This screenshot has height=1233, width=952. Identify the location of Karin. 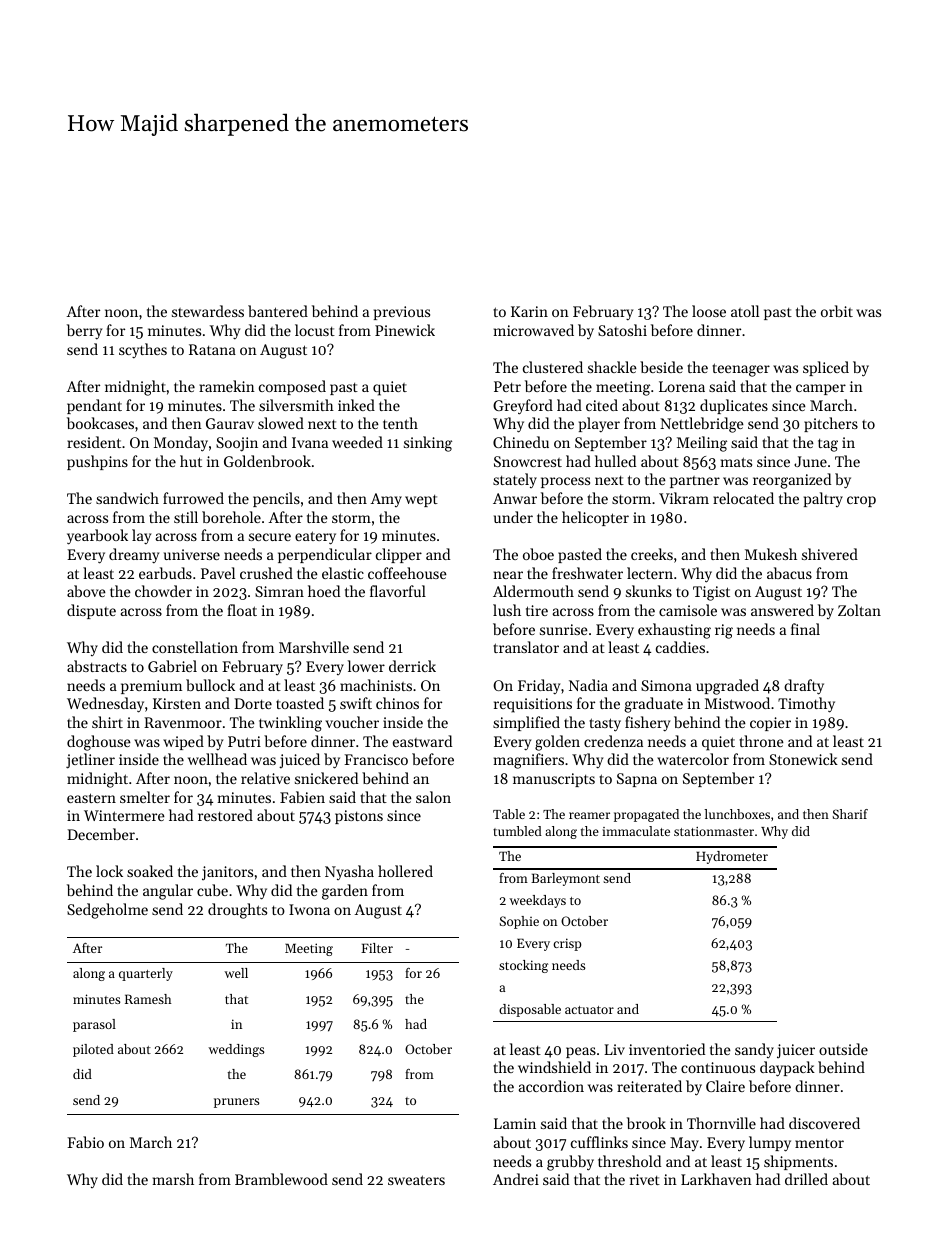
(529, 311).
